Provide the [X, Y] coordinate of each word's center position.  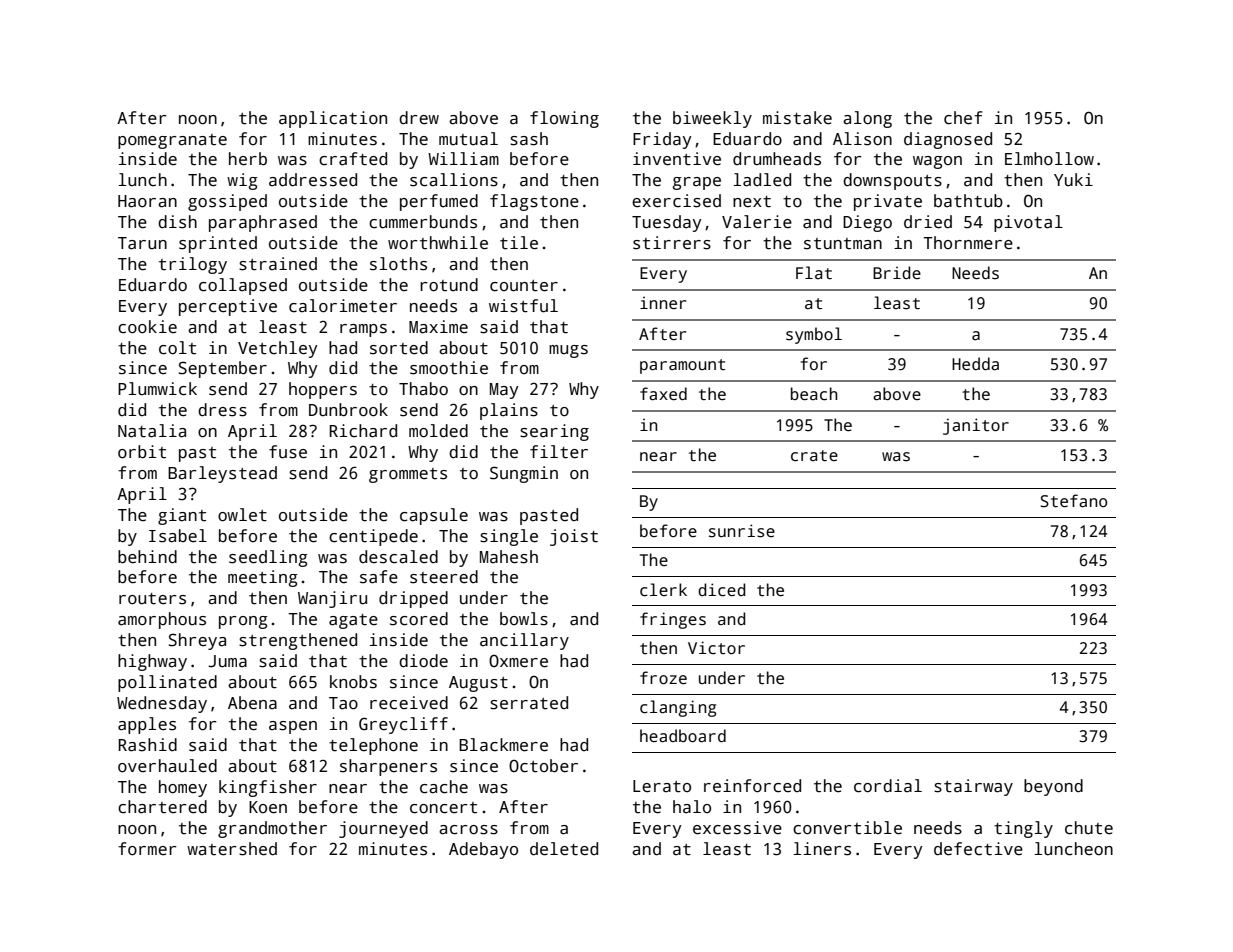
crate [814, 456]
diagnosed [948, 140]
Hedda [975, 364]
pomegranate [172, 141]
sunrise [742, 531]
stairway [973, 787]
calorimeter [343, 306]
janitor [976, 426]
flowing [564, 119]
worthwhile [438, 243]
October [543, 766]
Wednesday [162, 704]
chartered [162, 807]
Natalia [152, 431]
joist [574, 537]
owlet [242, 515]
